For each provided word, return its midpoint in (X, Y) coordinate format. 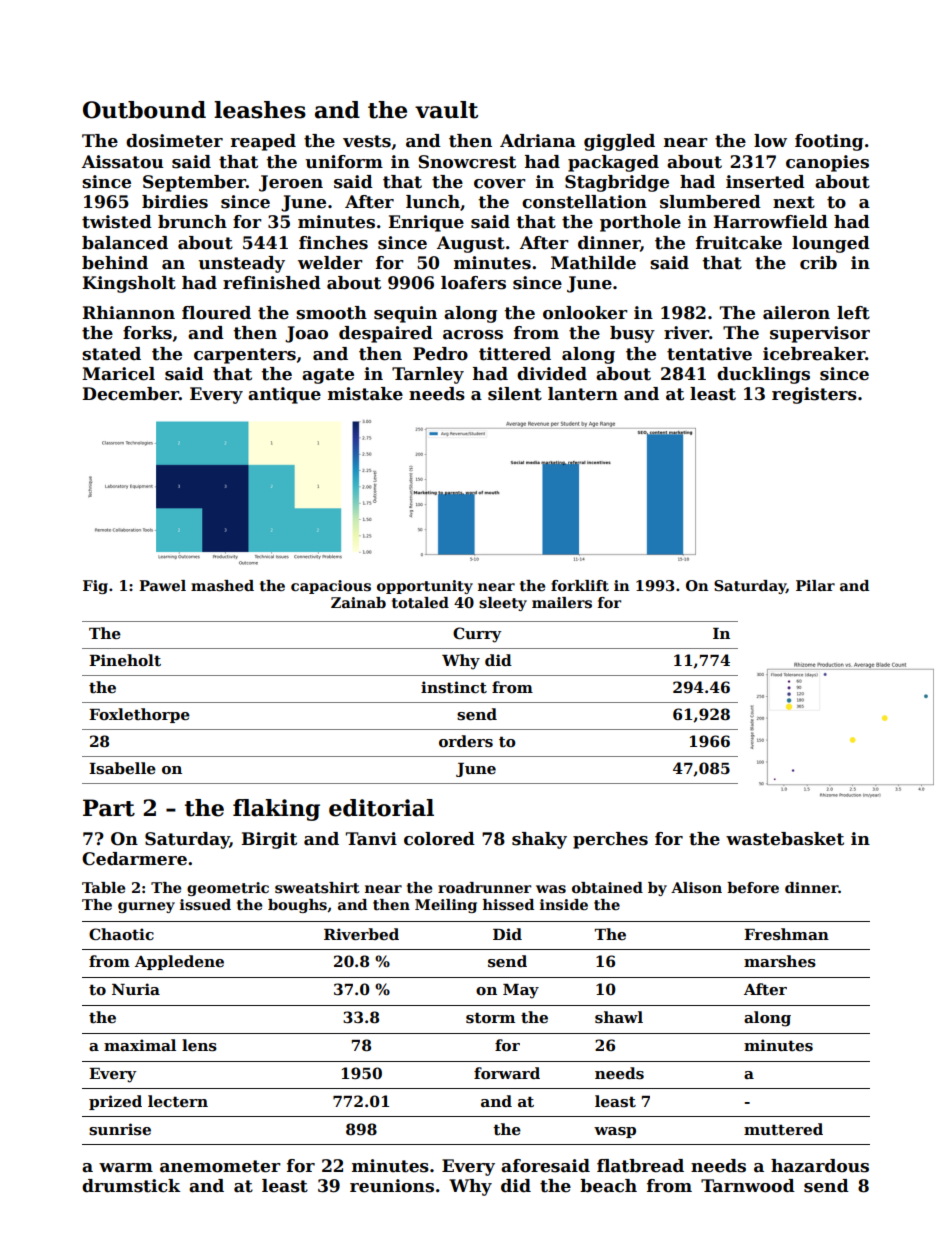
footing (829, 142)
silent (515, 394)
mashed (222, 585)
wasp (615, 1132)
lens (199, 1045)
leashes (260, 110)
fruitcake (739, 243)
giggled (619, 142)
